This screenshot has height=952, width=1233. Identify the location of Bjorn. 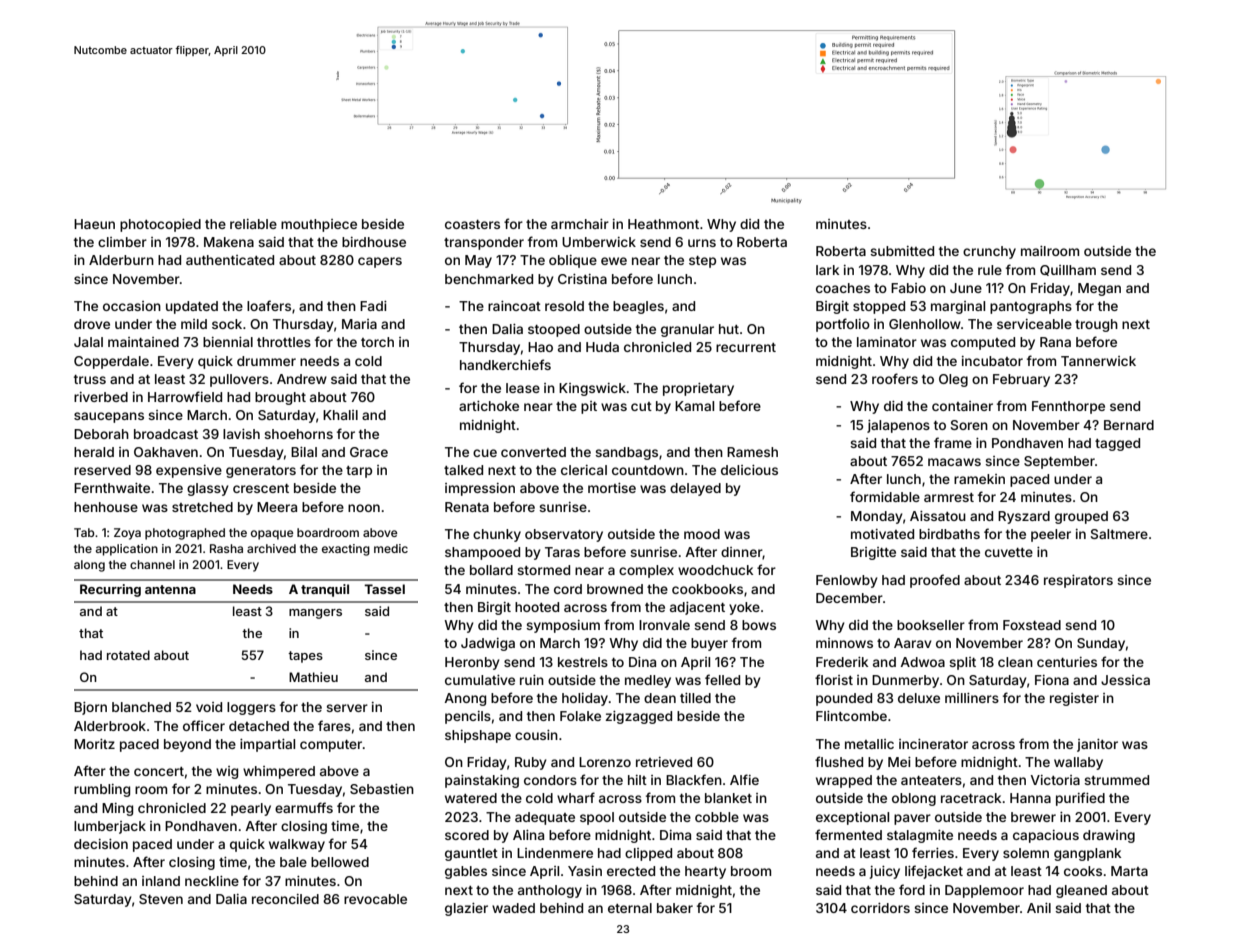
(90, 708).
